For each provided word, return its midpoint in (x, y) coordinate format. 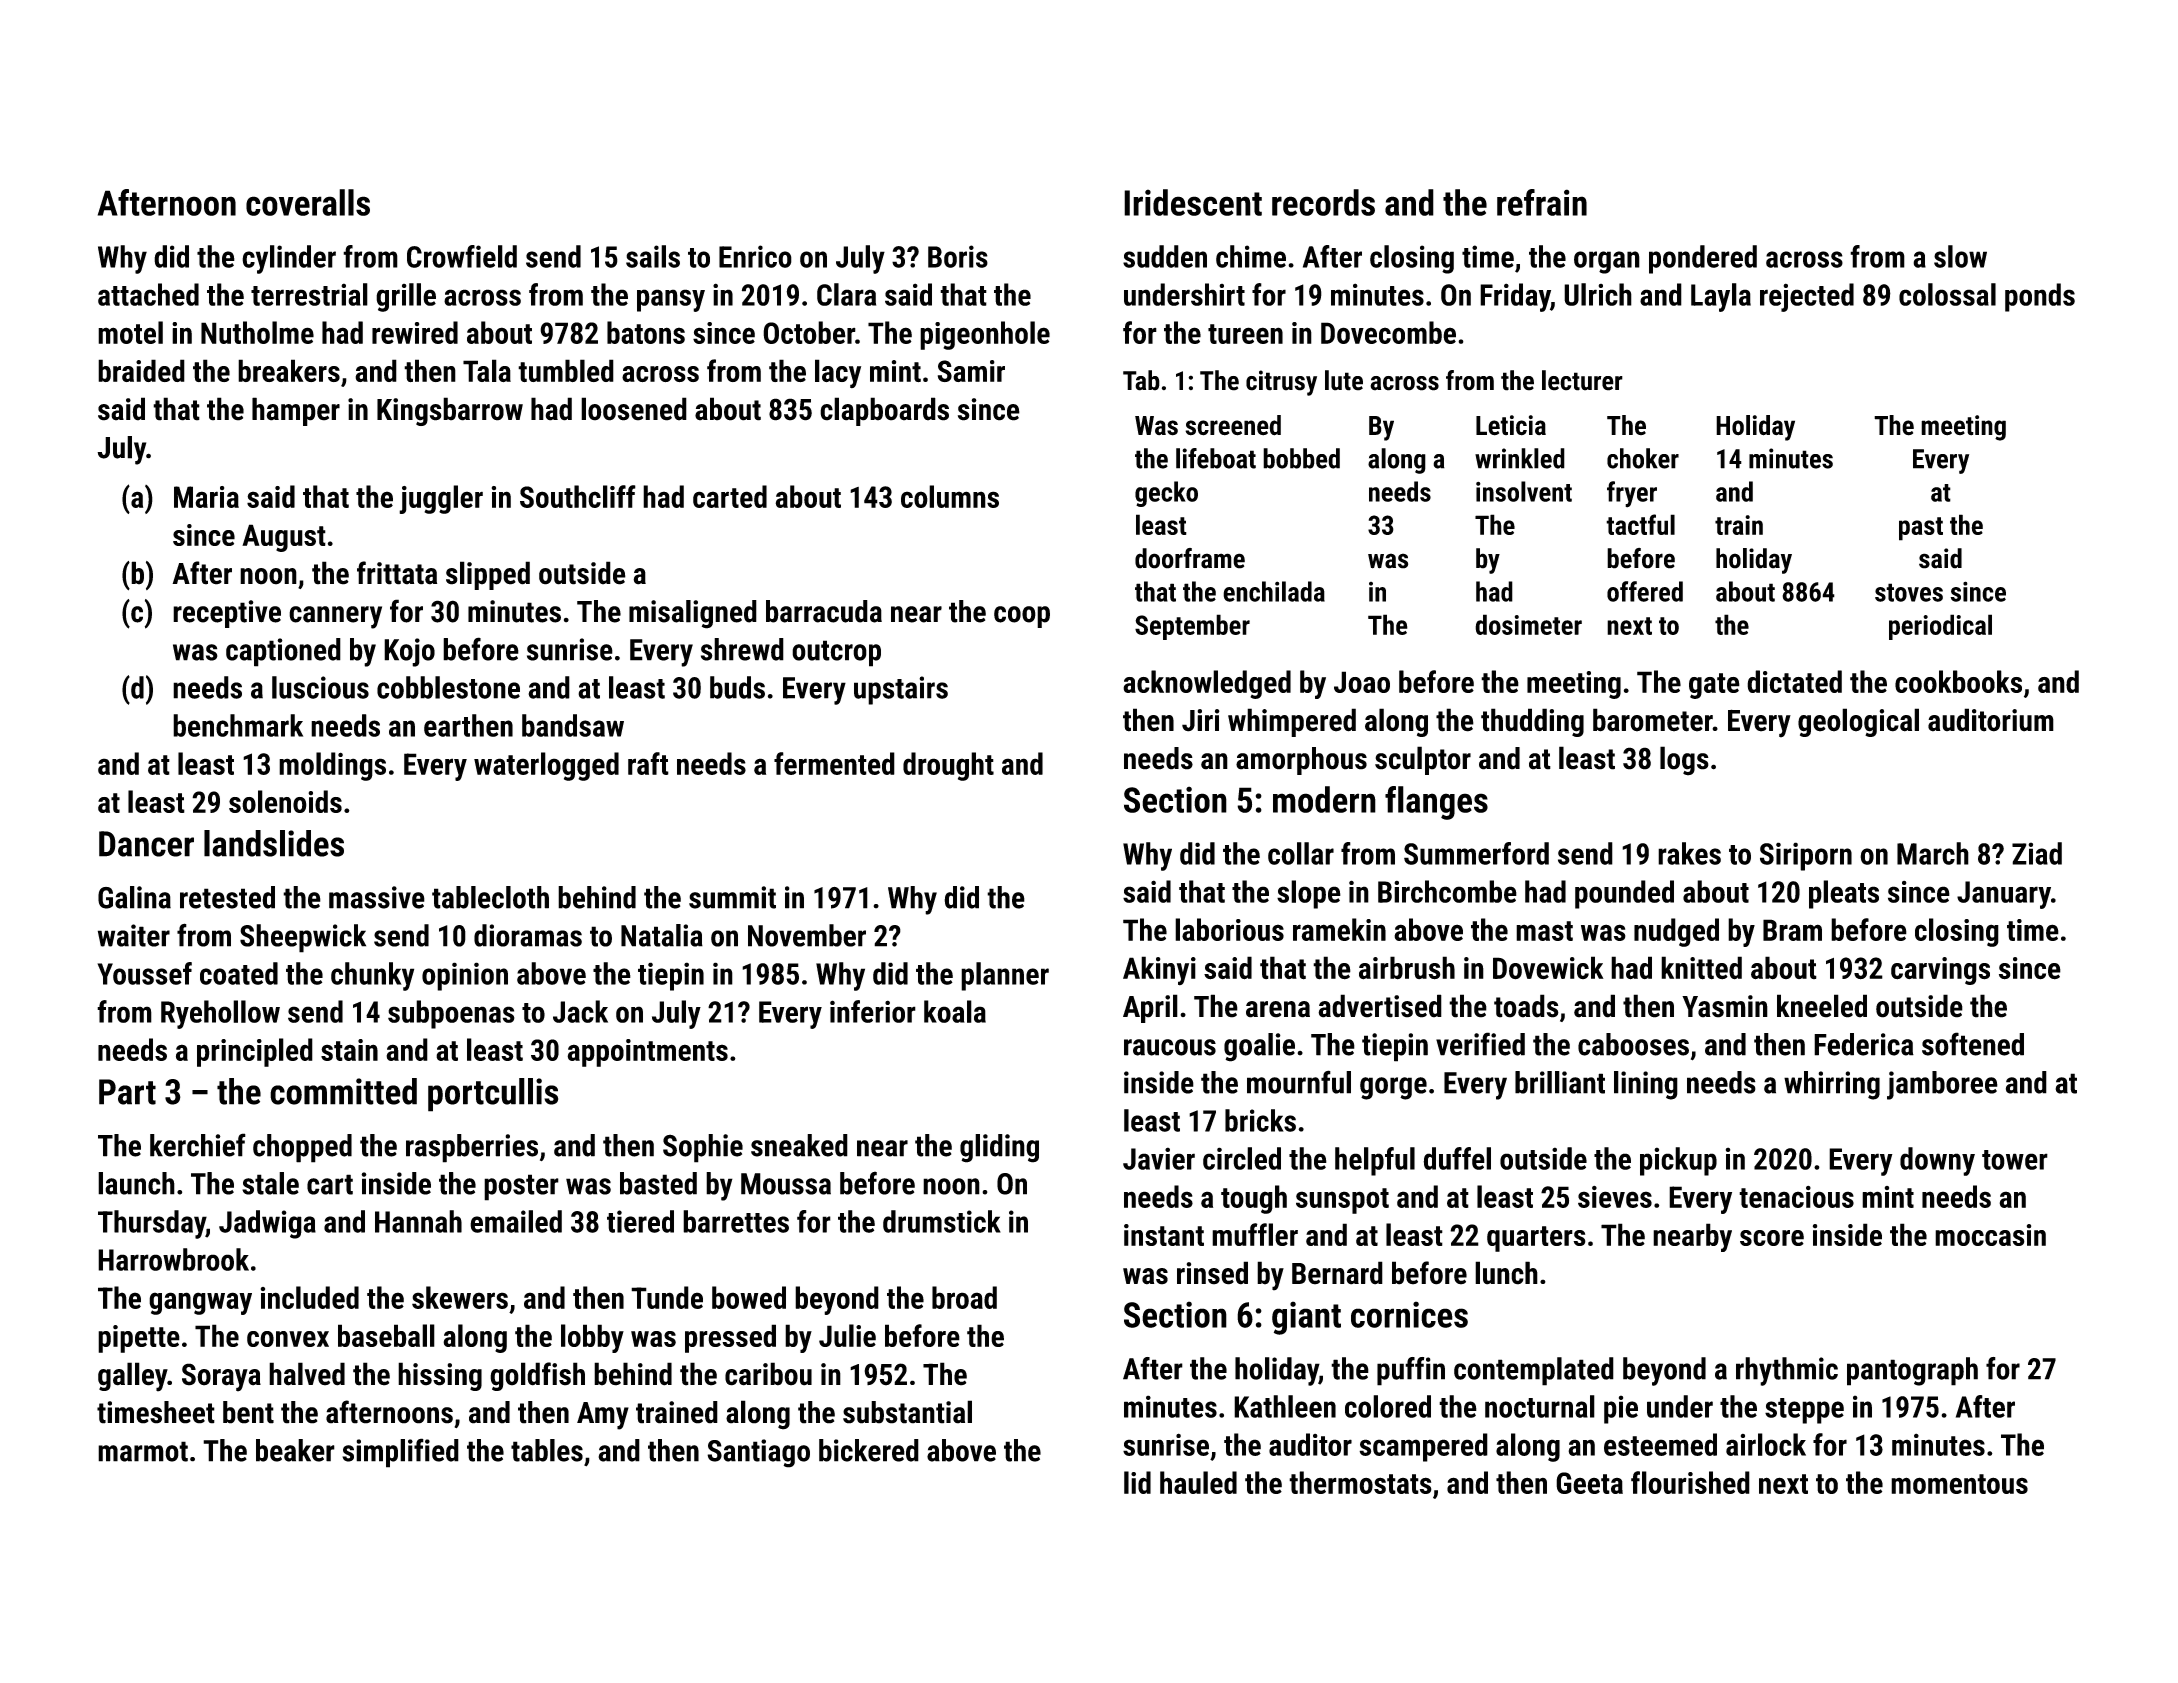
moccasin (1990, 1235)
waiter (134, 935)
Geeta (1589, 1483)
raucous (1170, 1047)
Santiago (758, 1453)
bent (248, 1412)
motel (130, 332)
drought (948, 766)
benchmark (238, 725)
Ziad (2037, 853)
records (1323, 202)
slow (1960, 256)
